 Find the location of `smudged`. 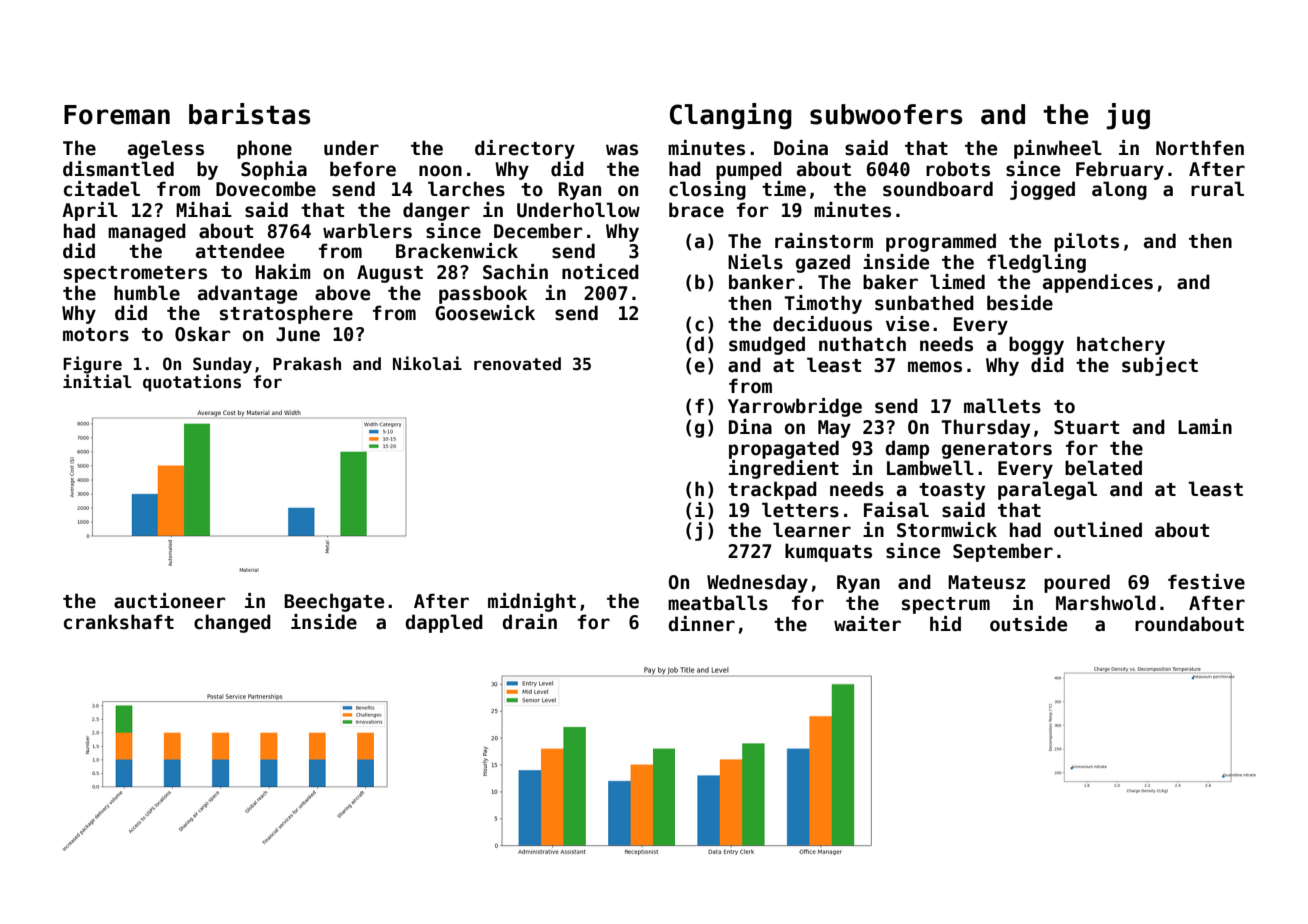

smudged is located at coordinates (767, 345).
